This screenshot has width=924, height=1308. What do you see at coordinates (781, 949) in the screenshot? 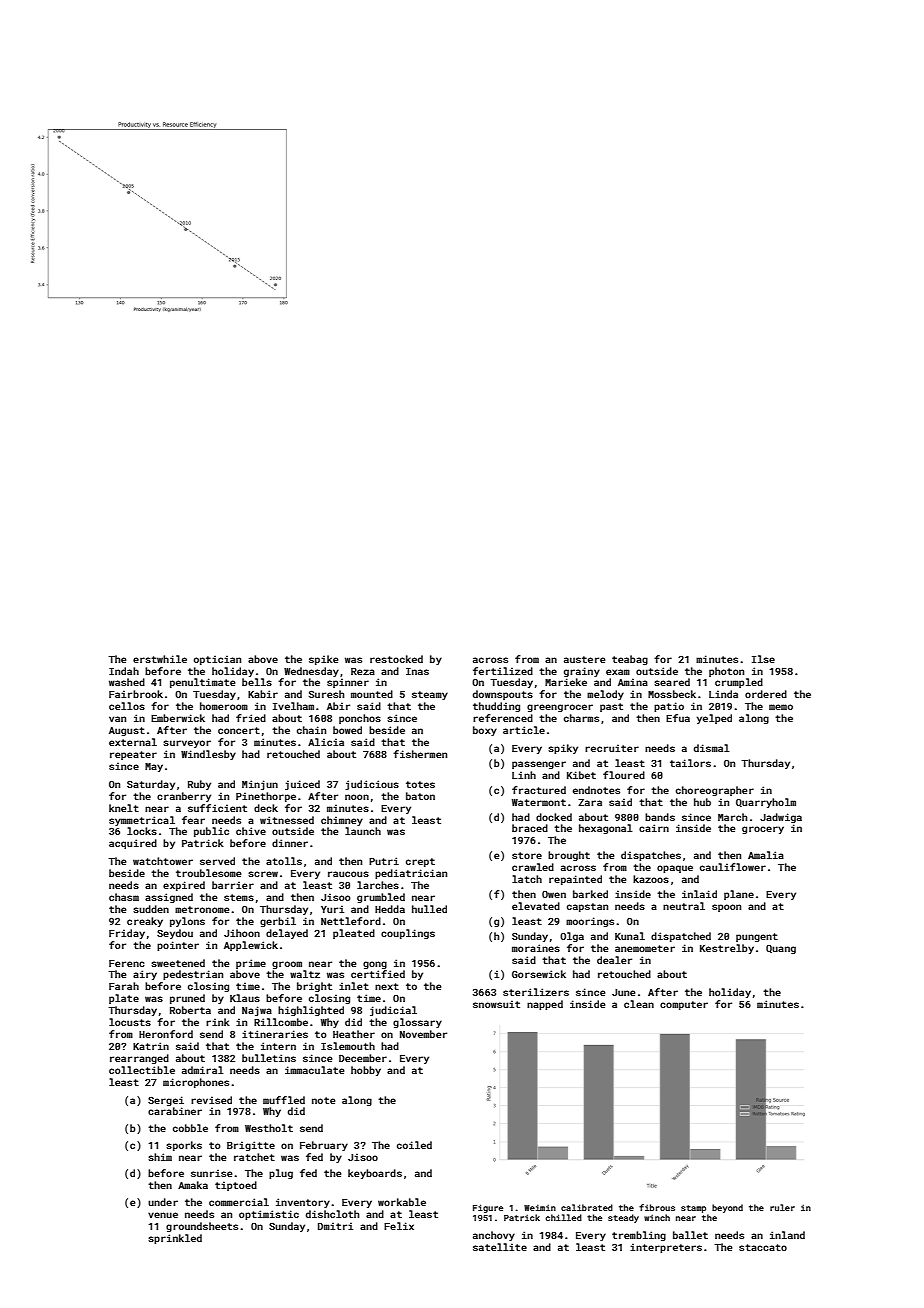
I see `Quang` at bounding box center [781, 949].
